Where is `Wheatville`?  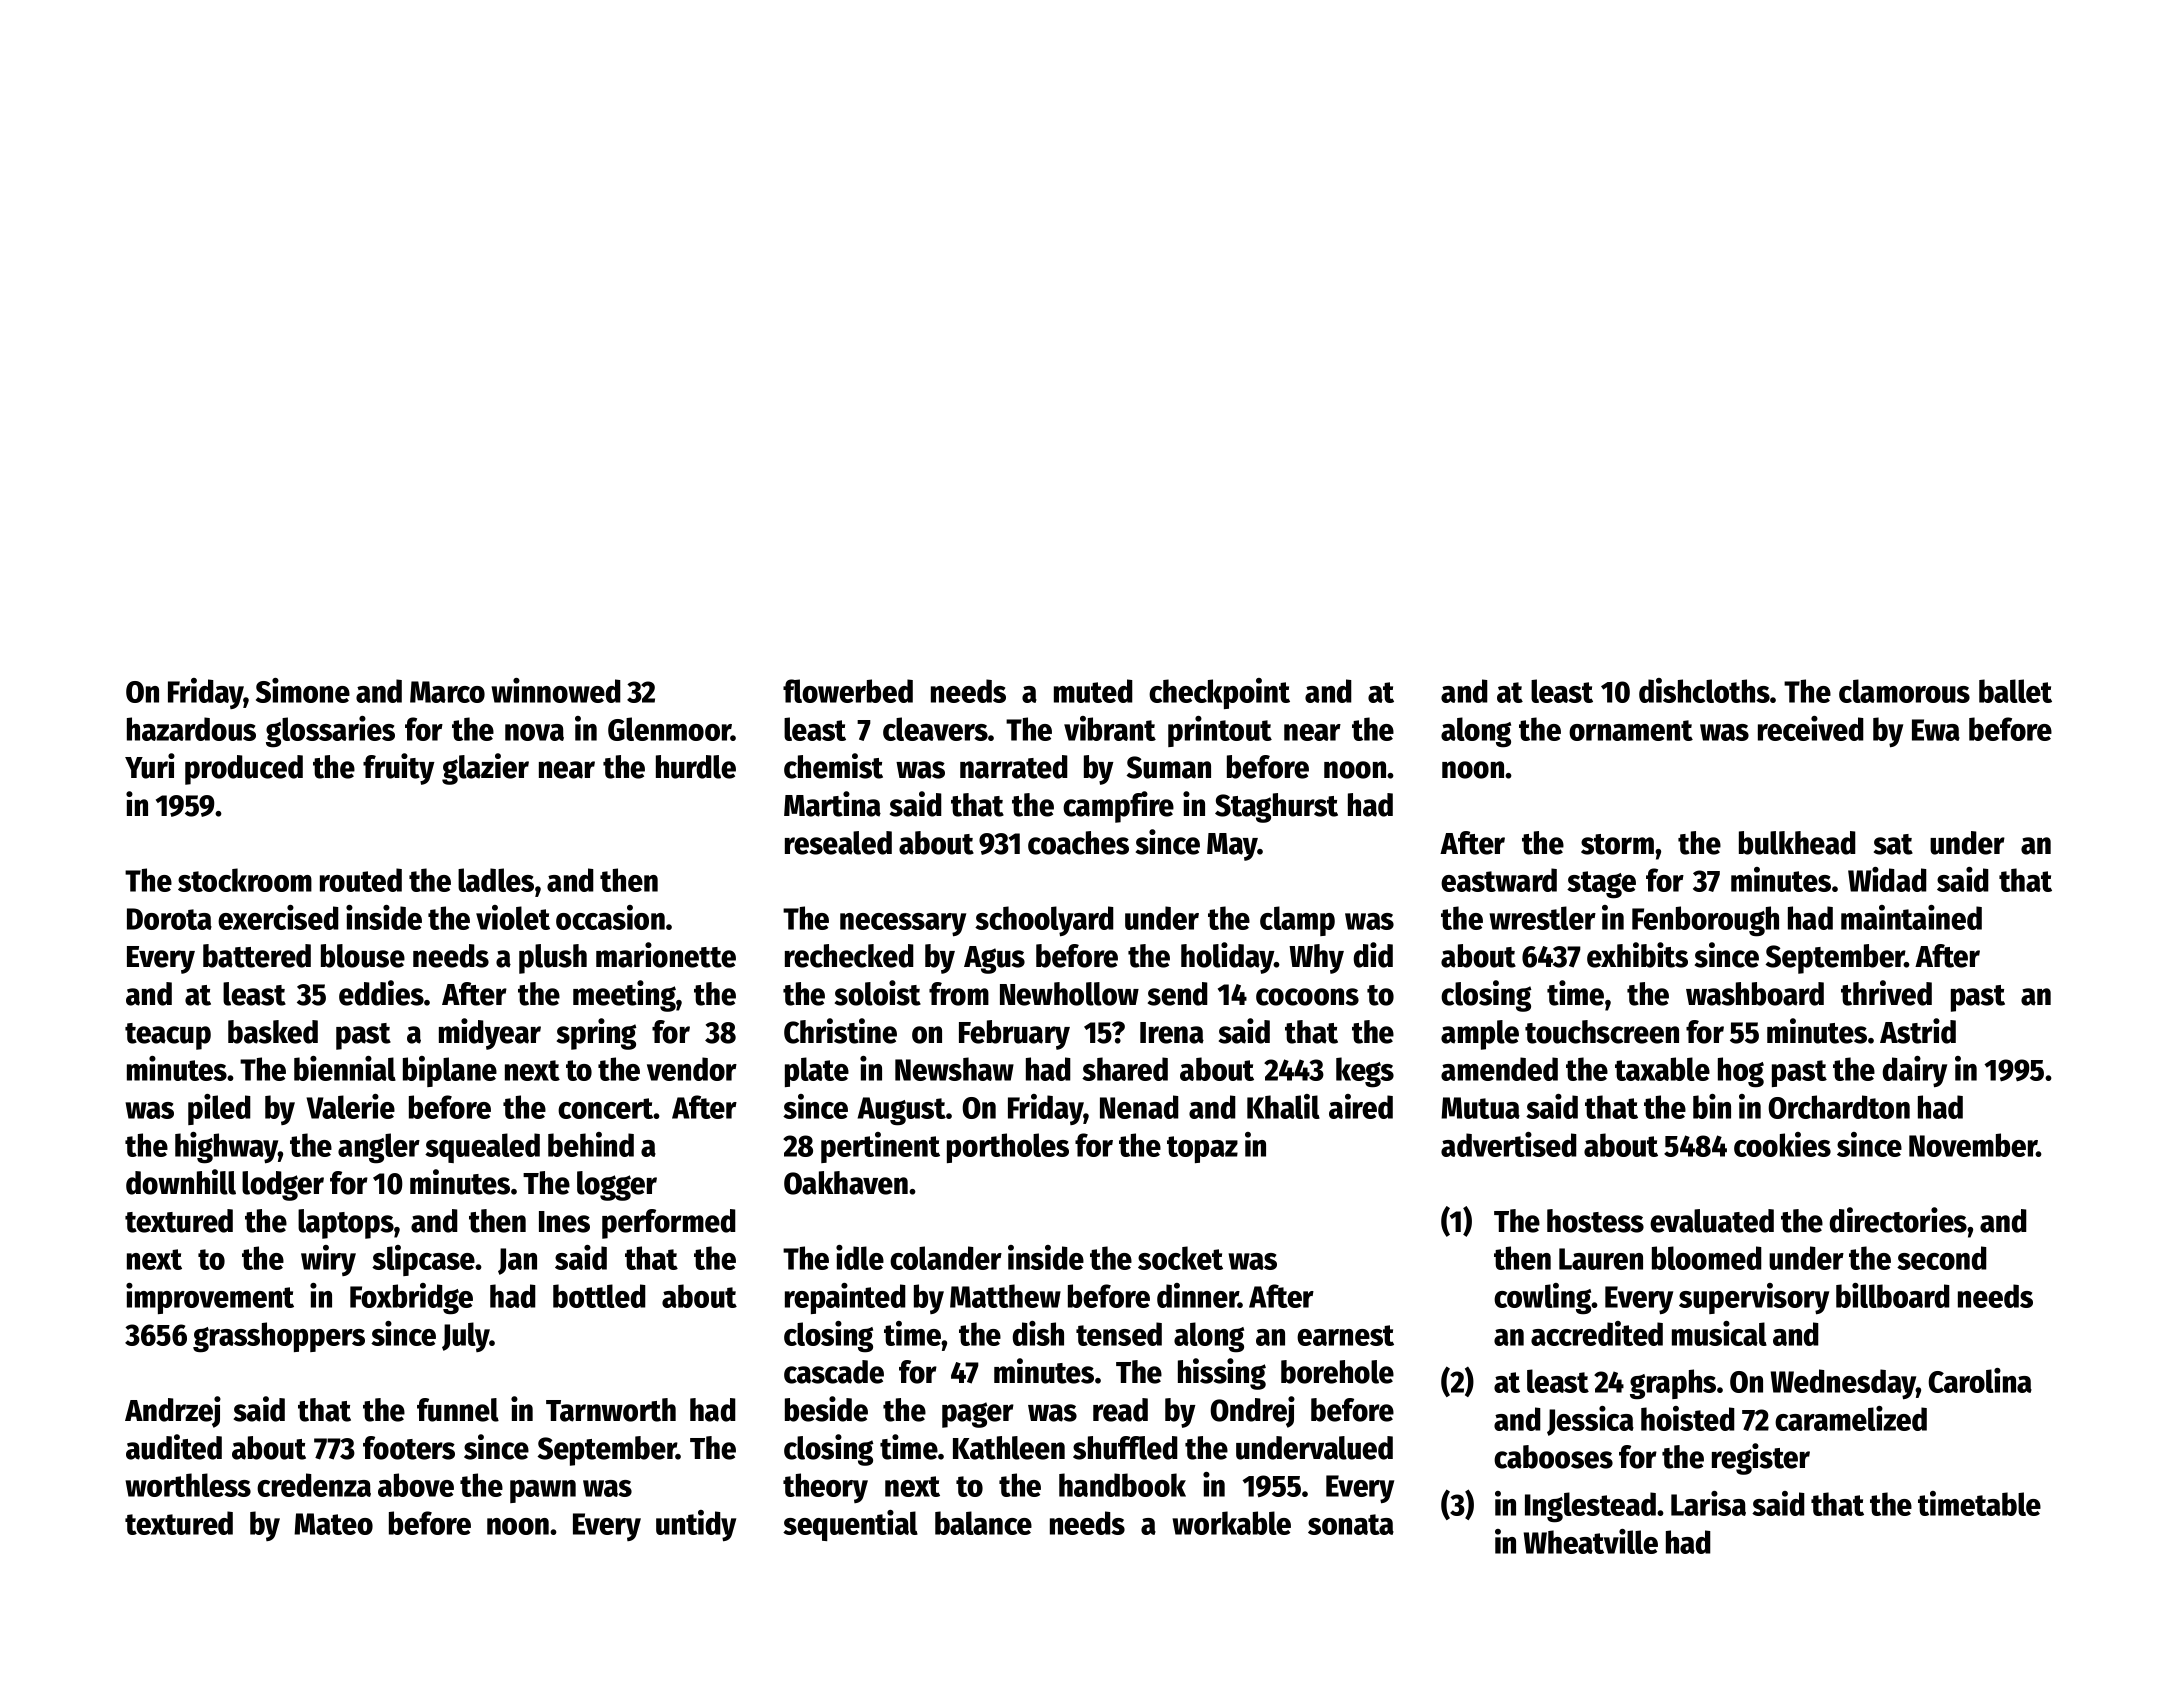 Wheatville is located at coordinates (1591, 1541).
